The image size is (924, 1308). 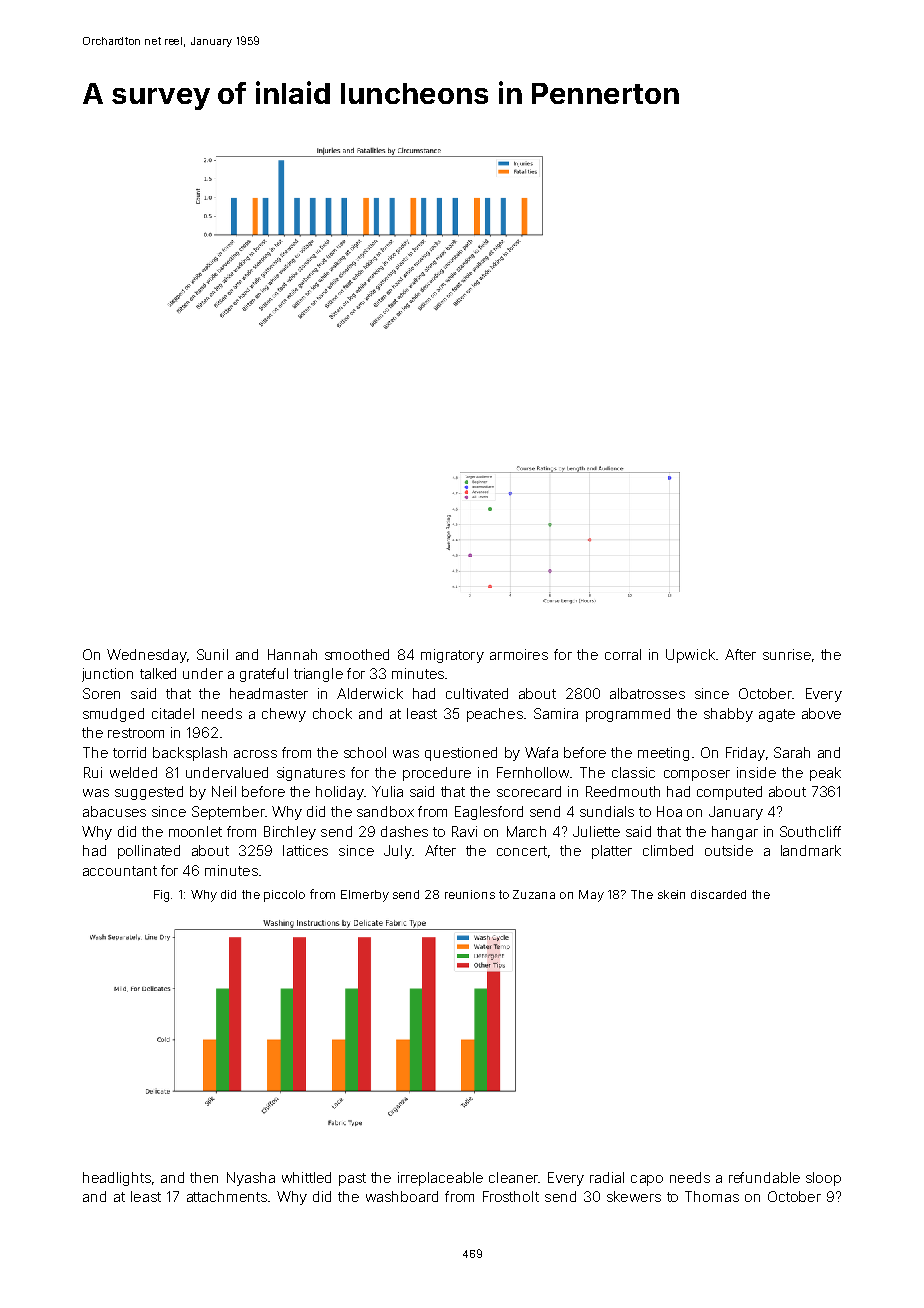 I want to click on cleaner, so click(x=513, y=1177).
